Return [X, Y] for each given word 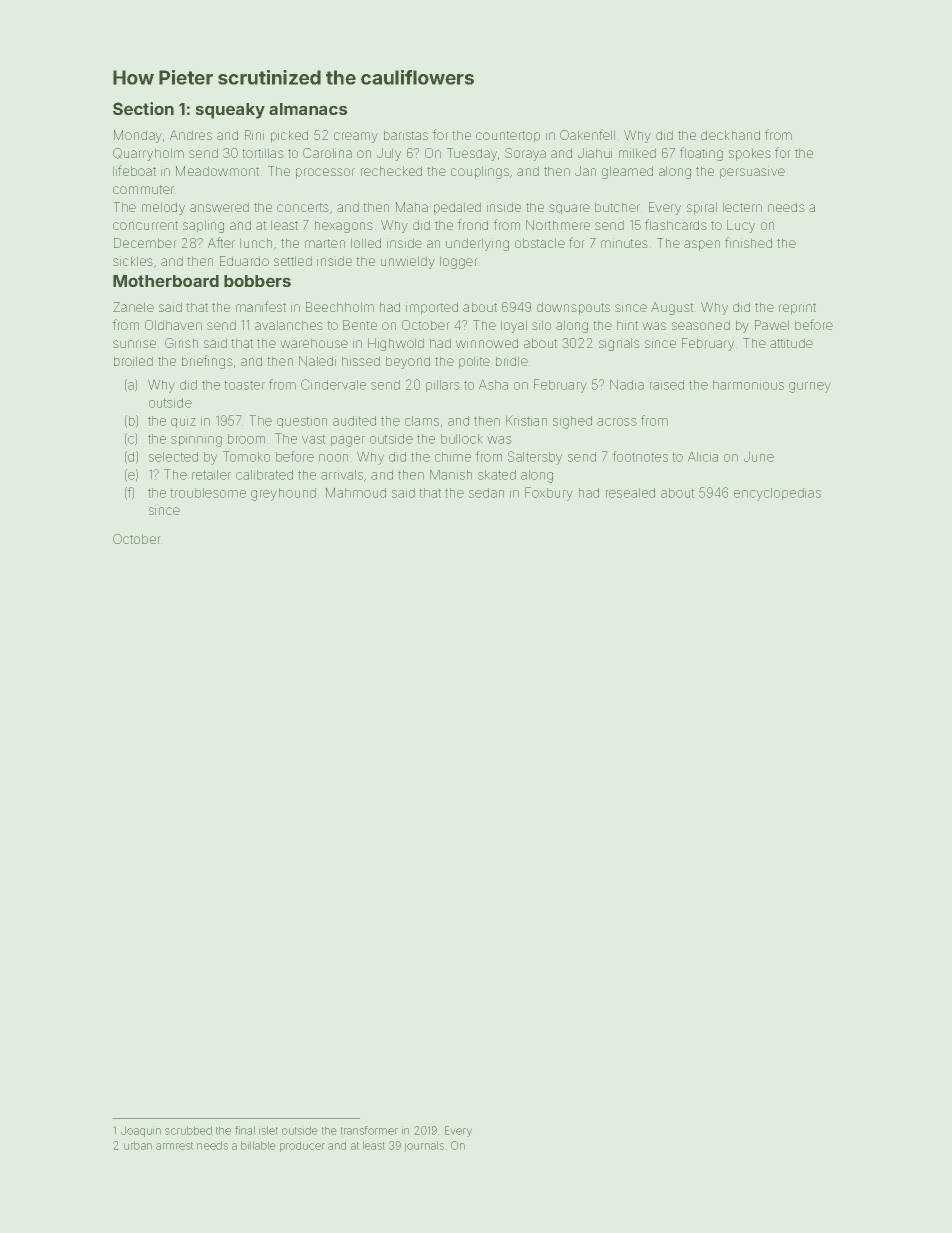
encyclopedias [777, 494]
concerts [302, 207]
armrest [174, 1146]
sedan [486, 493]
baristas [406, 135]
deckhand [730, 135]
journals [424, 1146]
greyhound [283, 494]
